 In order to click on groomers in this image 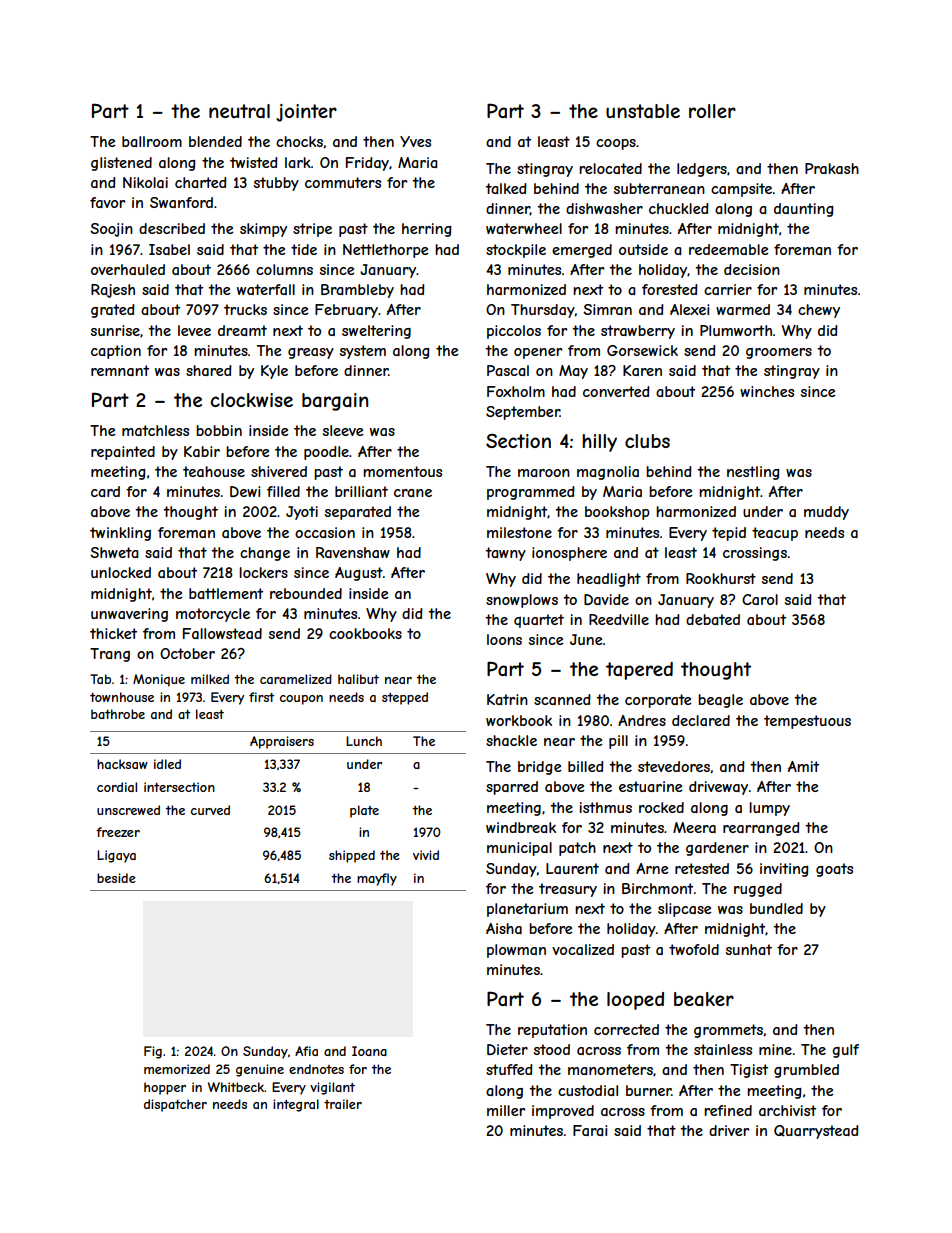, I will do `click(779, 353)`.
